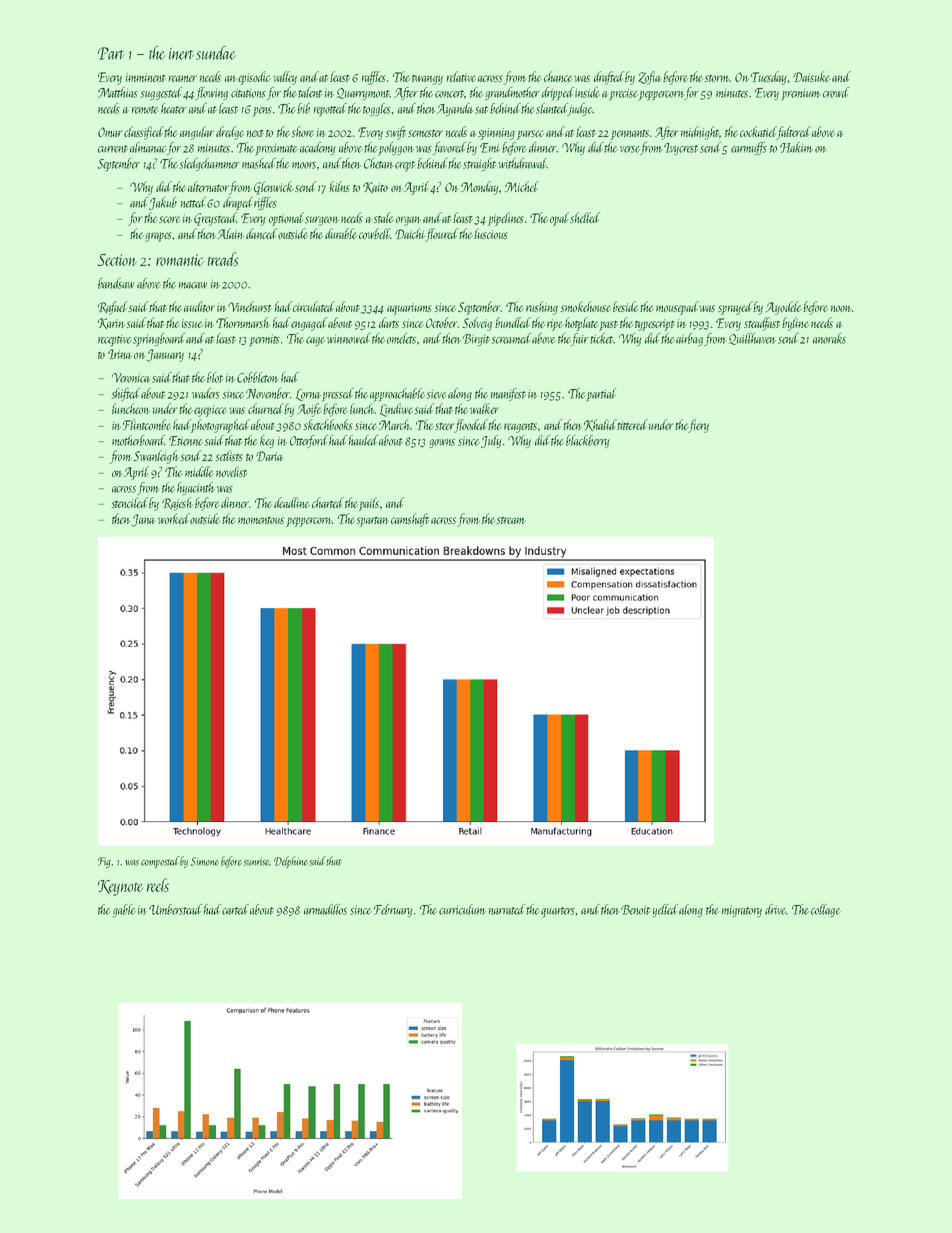  What do you see at coordinates (369, 504) in the screenshot?
I see `pails` at bounding box center [369, 504].
